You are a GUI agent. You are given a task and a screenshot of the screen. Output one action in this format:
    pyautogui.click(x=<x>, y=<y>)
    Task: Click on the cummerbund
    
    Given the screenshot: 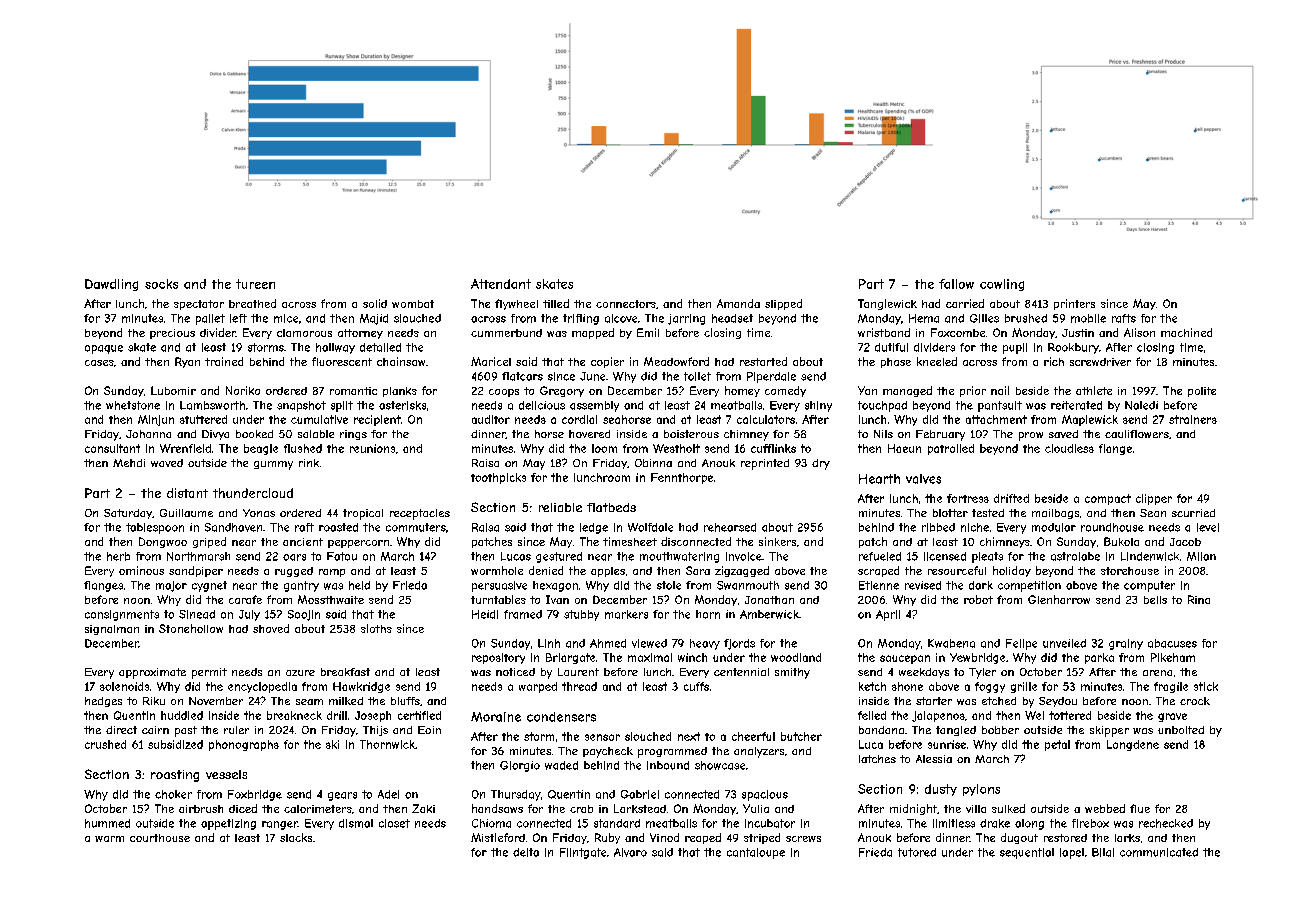 What is the action you would take?
    pyautogui.click(x=506, y=333)
